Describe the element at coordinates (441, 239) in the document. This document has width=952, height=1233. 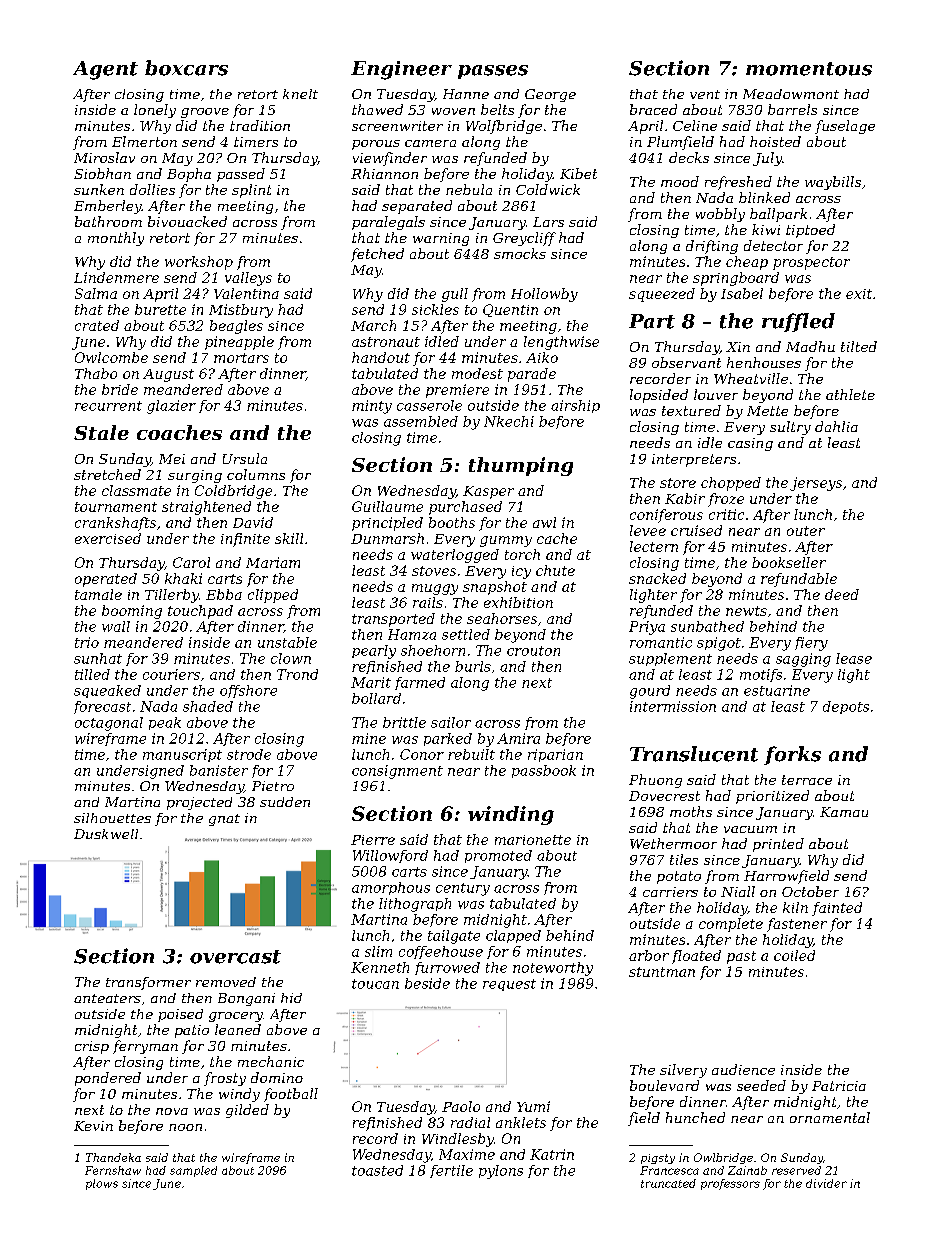
I see `warning` at that location.
